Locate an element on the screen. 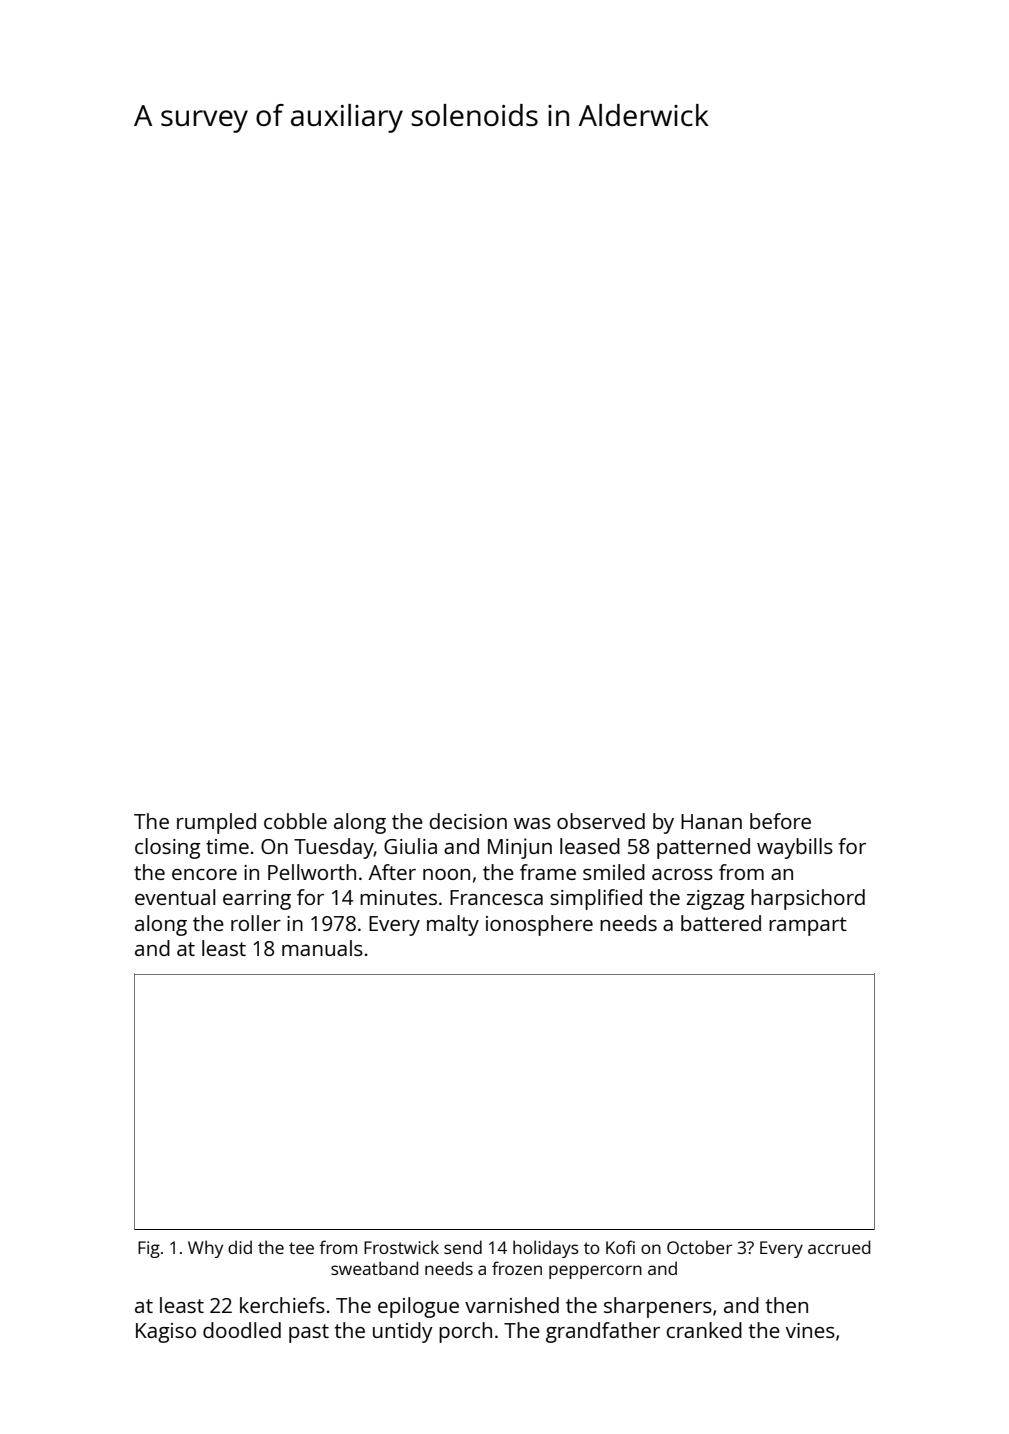 The height and width of the screenshot is (1434, 1009). decision is located at coordinates (468, 821).
